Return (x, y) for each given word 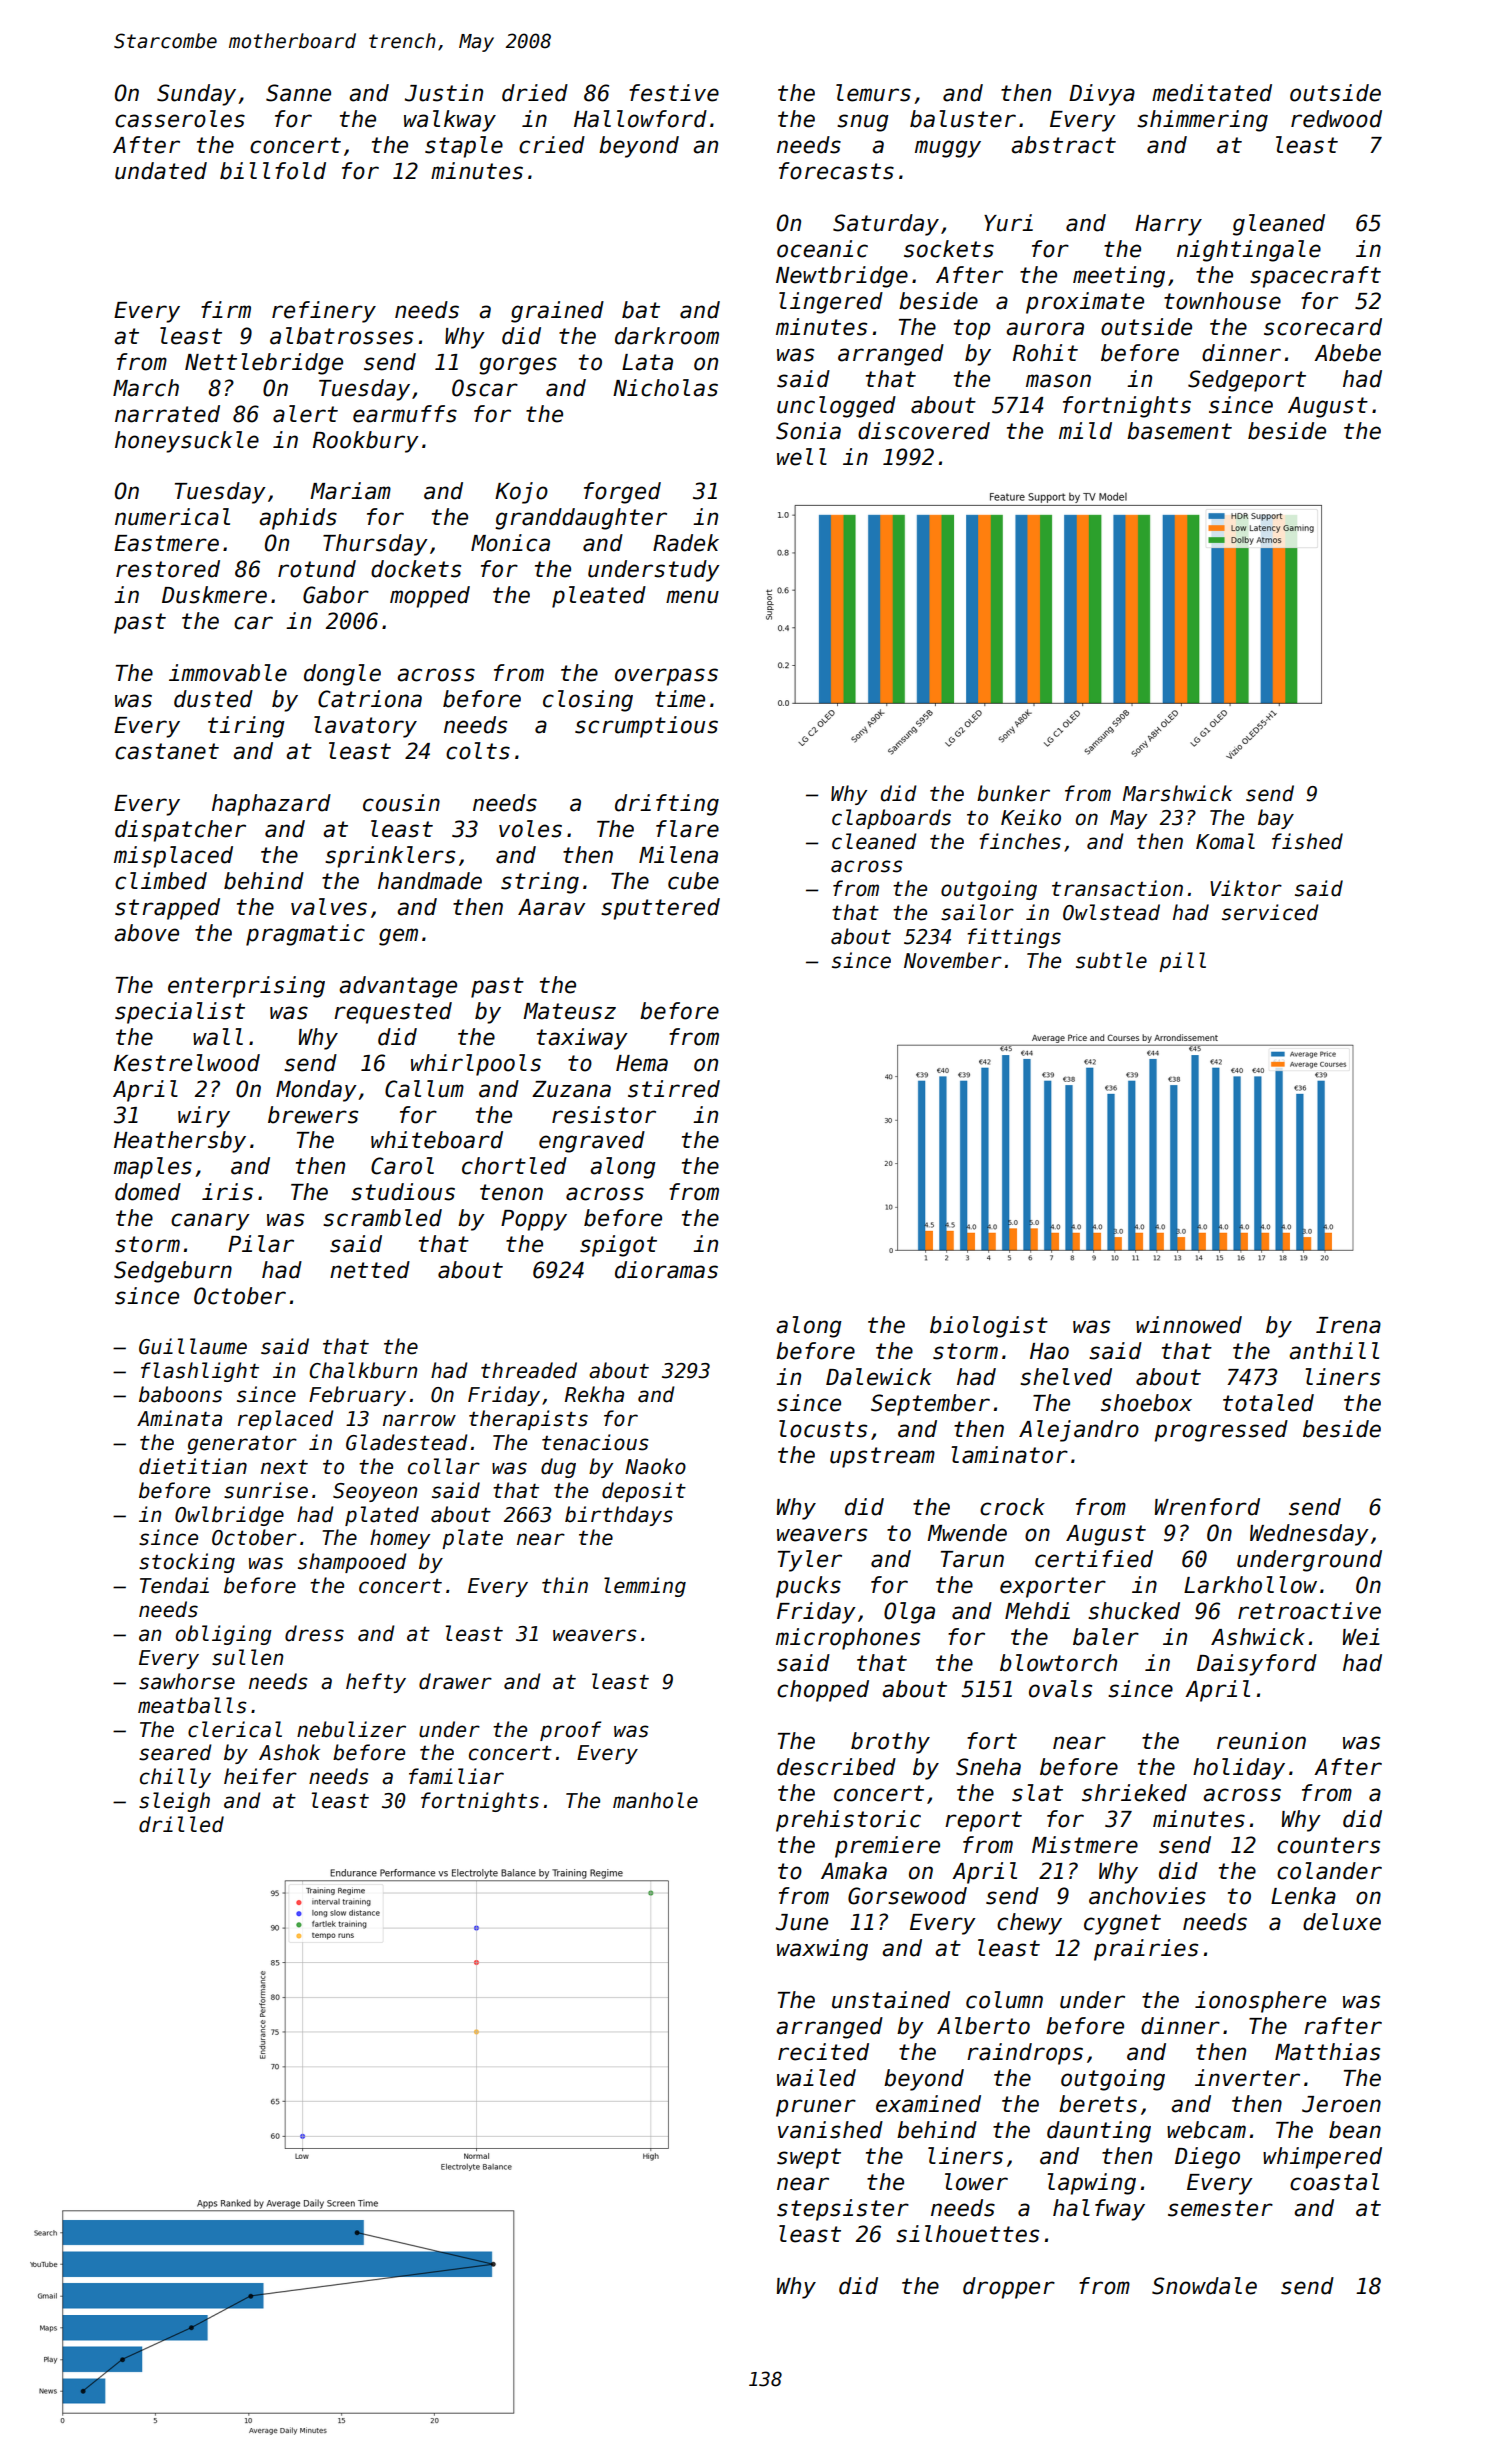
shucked (1134, 1611)
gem (398, 937)
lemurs (873, 93)
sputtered (660, 909)
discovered (924, 431)
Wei (1361, 1637)
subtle (1111, 960)
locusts (823, 1429)
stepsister (843, 2210)
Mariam (350, 491)
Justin (444, 93)
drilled (181, 1824)
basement (1179, 431)
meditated (1212, 93)
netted (370, 1270)
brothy (890, 1743)
